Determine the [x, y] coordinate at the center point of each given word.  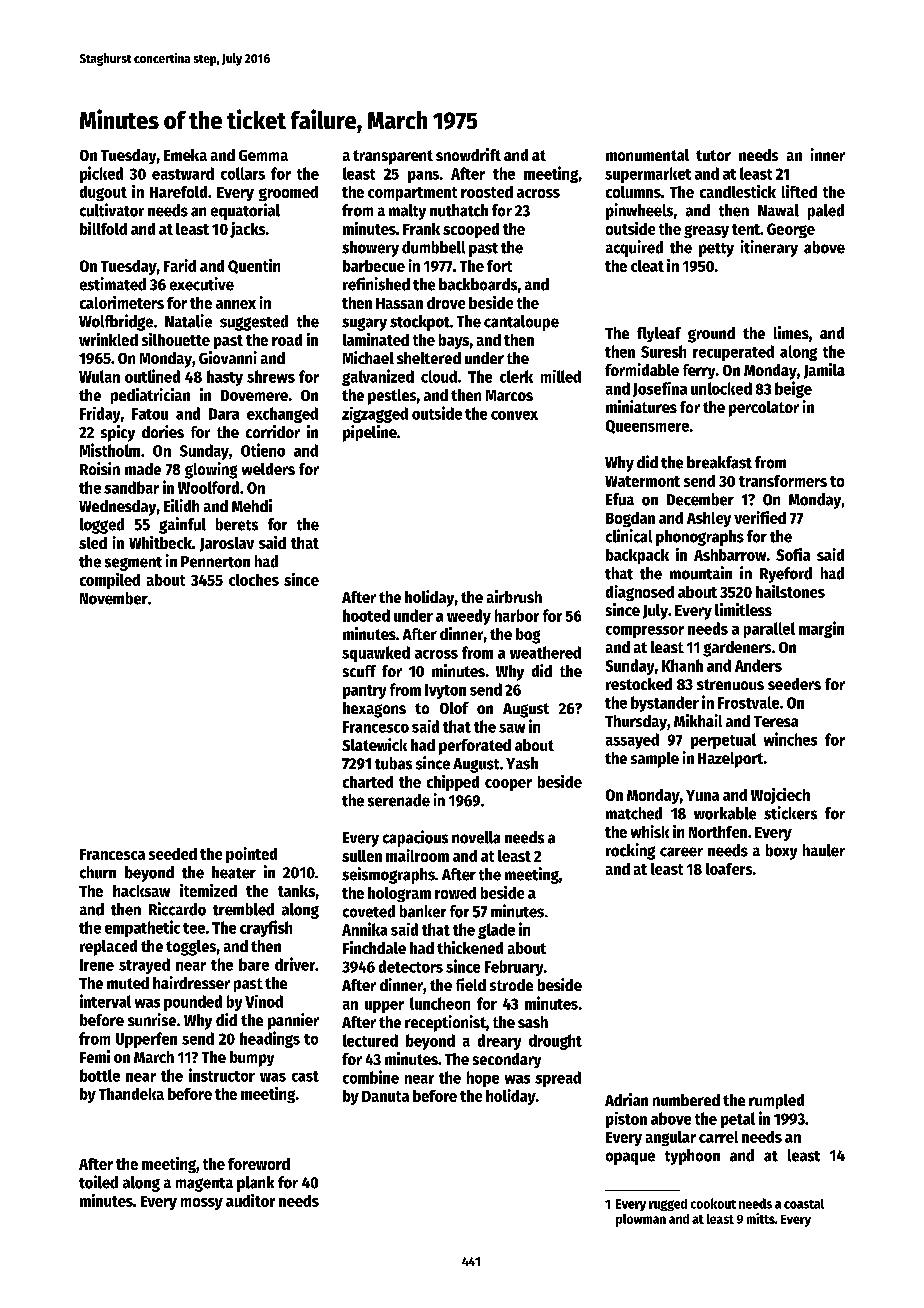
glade [496, 931]
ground [711, 335]
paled [826, 212]
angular [671, 1138]
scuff [359, 671]
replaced [108, 948]
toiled [98, 1182]
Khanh [682, 665]
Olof [454, 708]
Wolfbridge [116, 322]
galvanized [378, 377]
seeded [173, 854]
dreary [499, 1042]
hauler [824, 850]
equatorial [245, 211]
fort [499, 266]
